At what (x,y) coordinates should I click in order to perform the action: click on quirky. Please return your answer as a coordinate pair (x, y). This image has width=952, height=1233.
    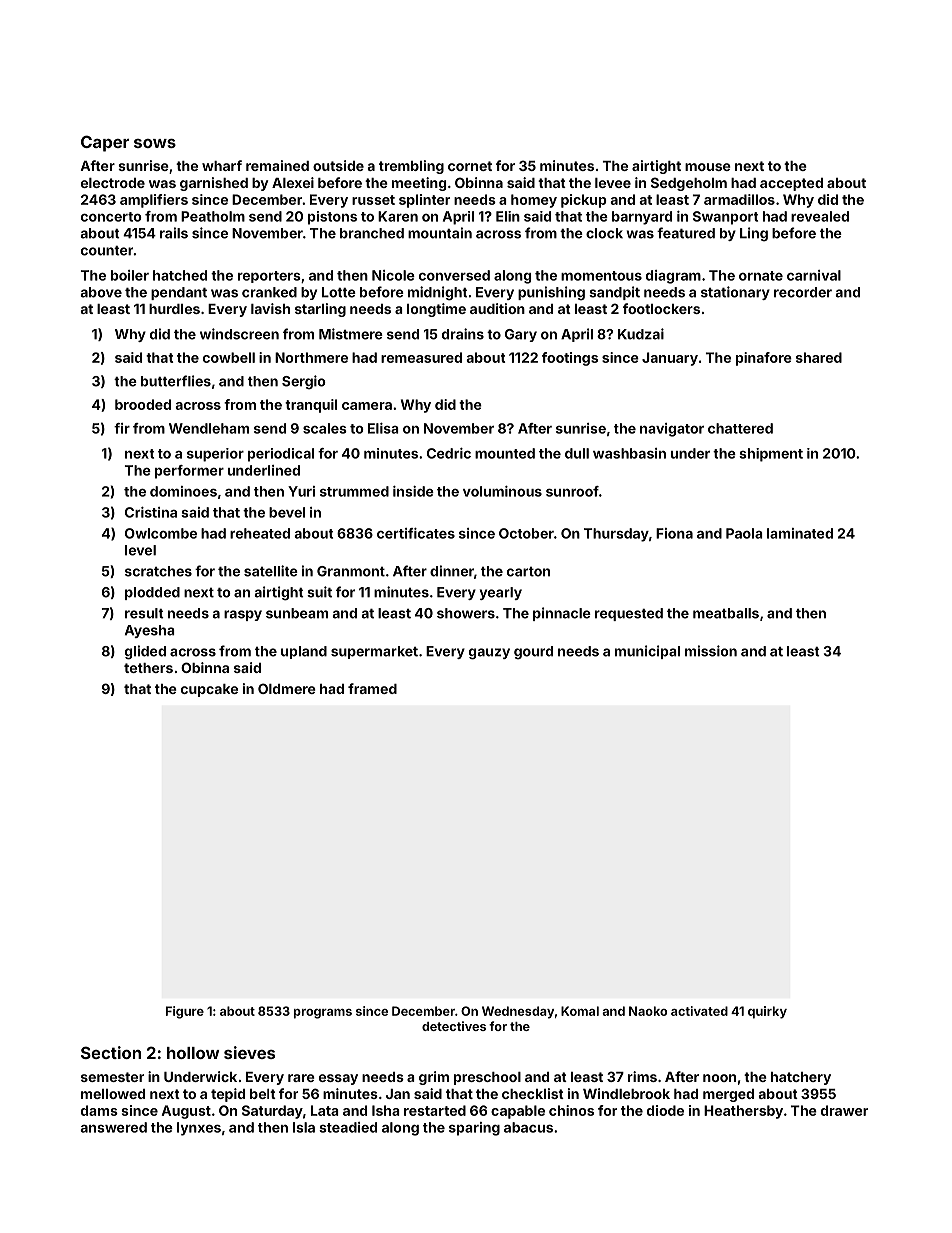
    Looking at the image, I should click on (767, 1012).
